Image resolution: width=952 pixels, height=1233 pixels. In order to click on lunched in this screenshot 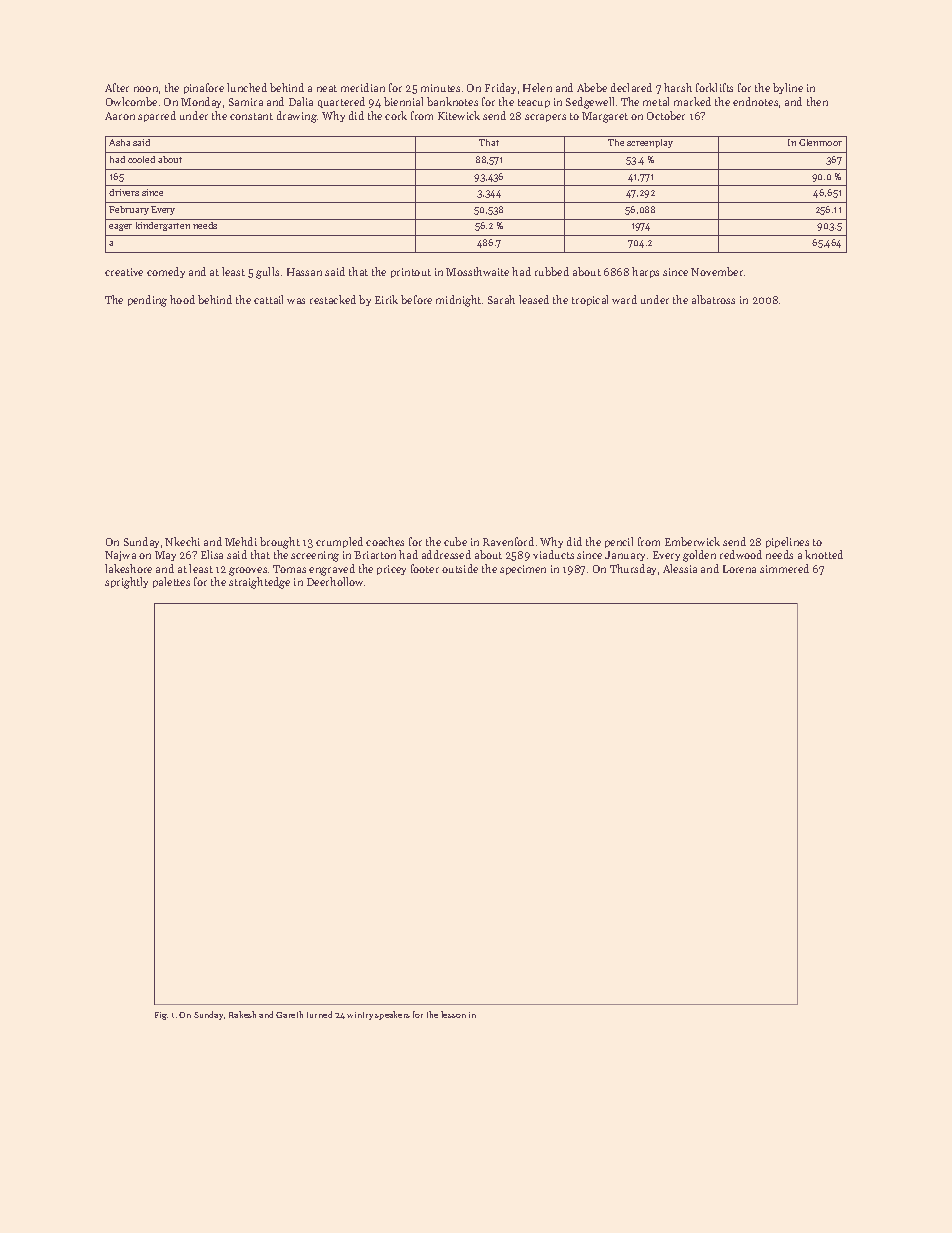, I will do `click(247, 87)`.
